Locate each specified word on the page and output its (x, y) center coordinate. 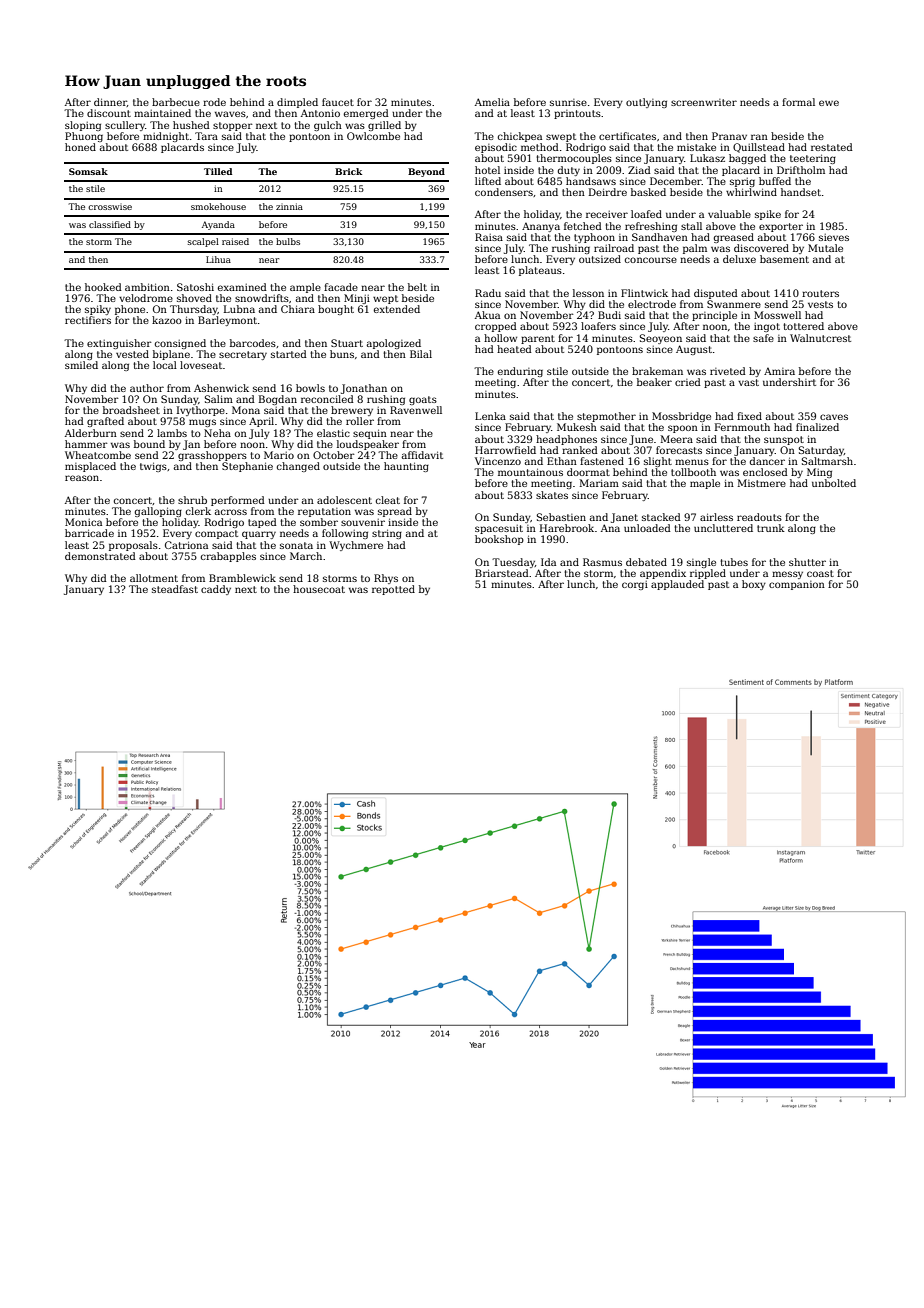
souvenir (363, 522)
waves (230, 114)
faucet (338, 102)
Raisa (489, 237)
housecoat (319, 589)
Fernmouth (742, 427)
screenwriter (704, 102)
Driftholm (801, 170)
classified (110, 224)
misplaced (90, 467)
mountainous (530, 472)
